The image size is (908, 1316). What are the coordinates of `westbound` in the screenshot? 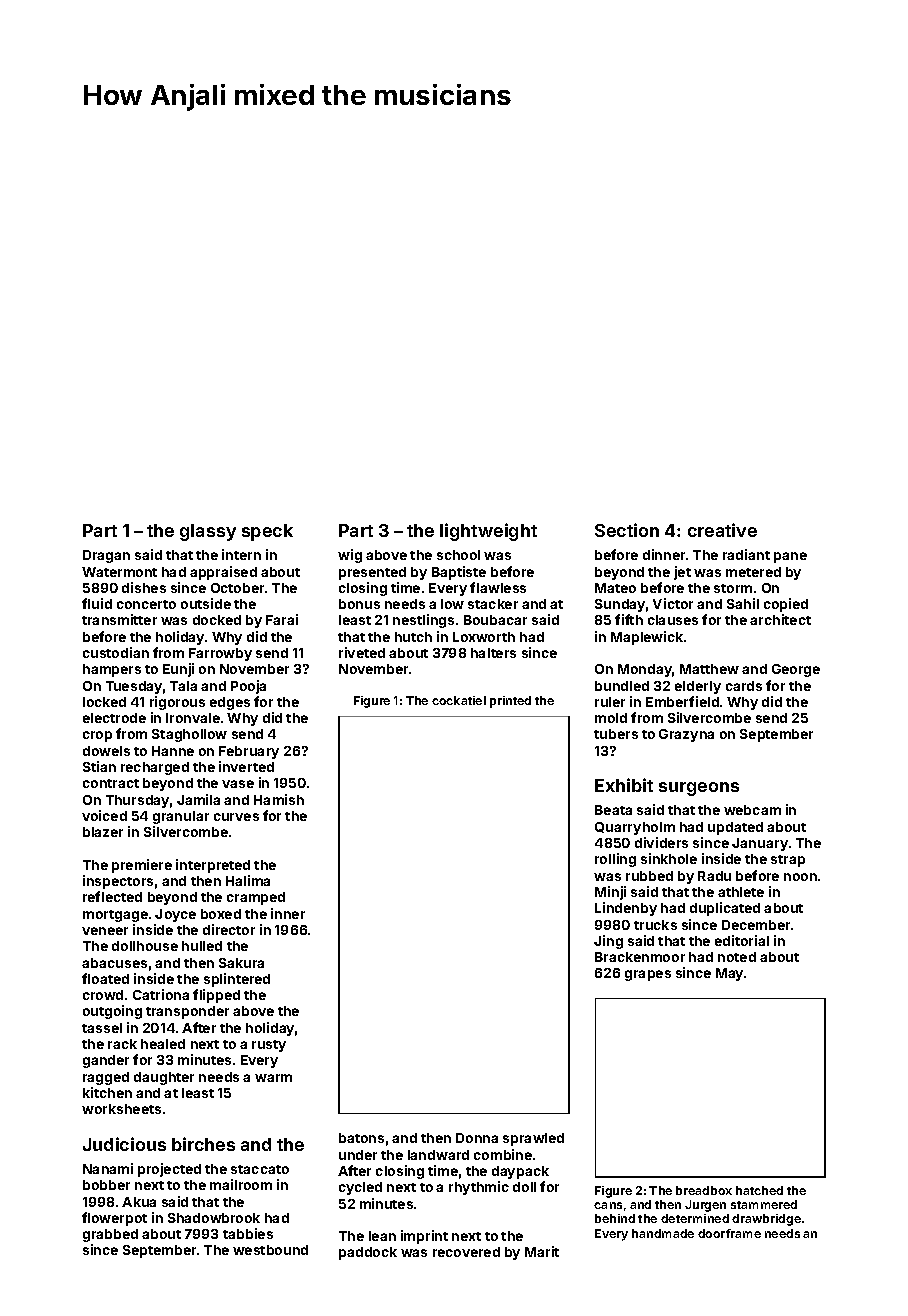 It's located at (270, 1250).
